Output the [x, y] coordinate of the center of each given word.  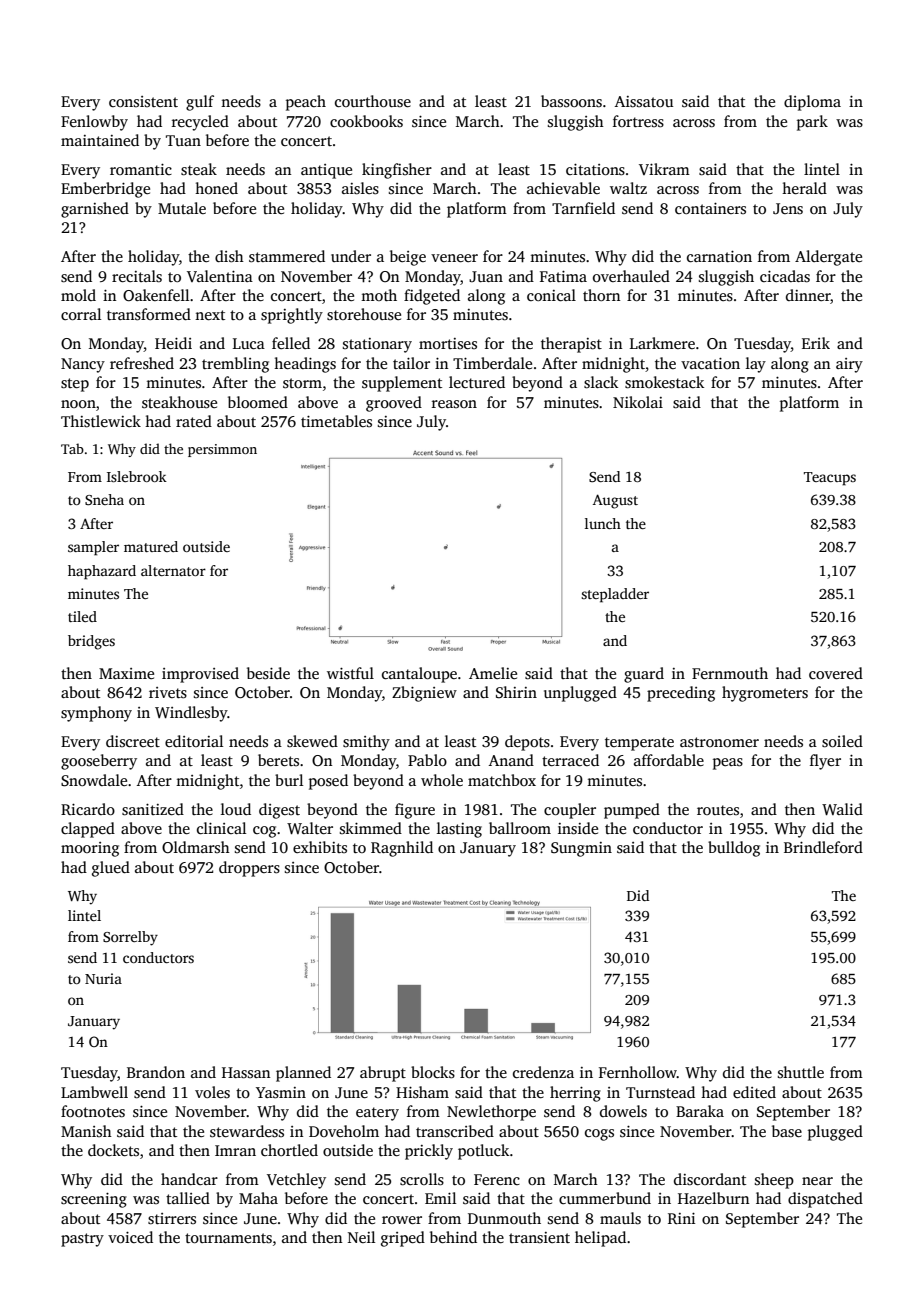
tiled [82, 616]
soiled [842, 741]
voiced [130, 1237]
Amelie [493, 673]
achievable [563, 188]
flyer [825, 762]
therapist [571, 345]
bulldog [734, 849]
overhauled [631, 276]
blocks [433, 1072]
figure [415, 811]
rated [194, 421]
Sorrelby [130, 938]
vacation [710, 363]
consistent [143, 101]
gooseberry [99, 762]
